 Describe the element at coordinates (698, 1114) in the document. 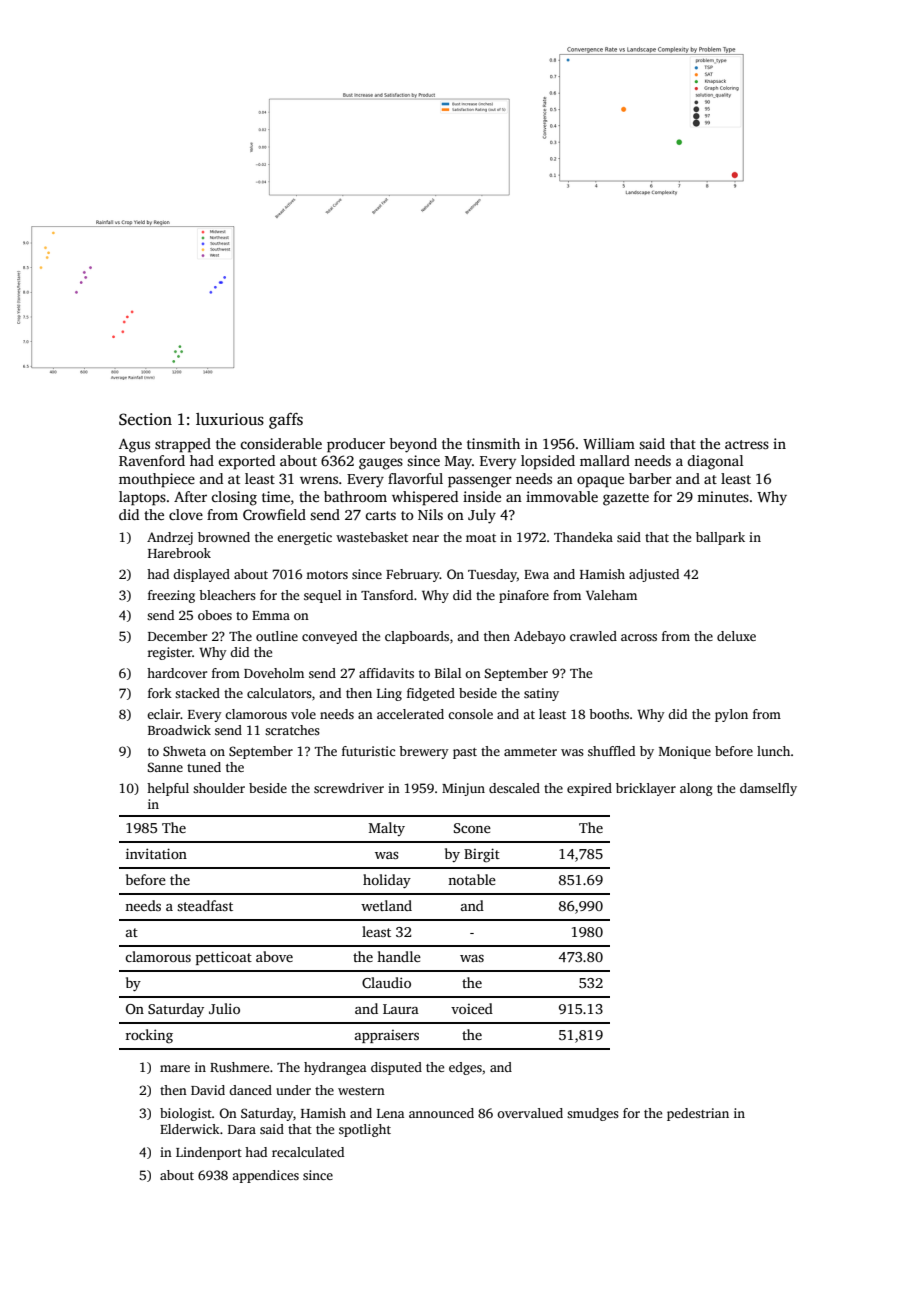

I see `pedestrian` at that location.
